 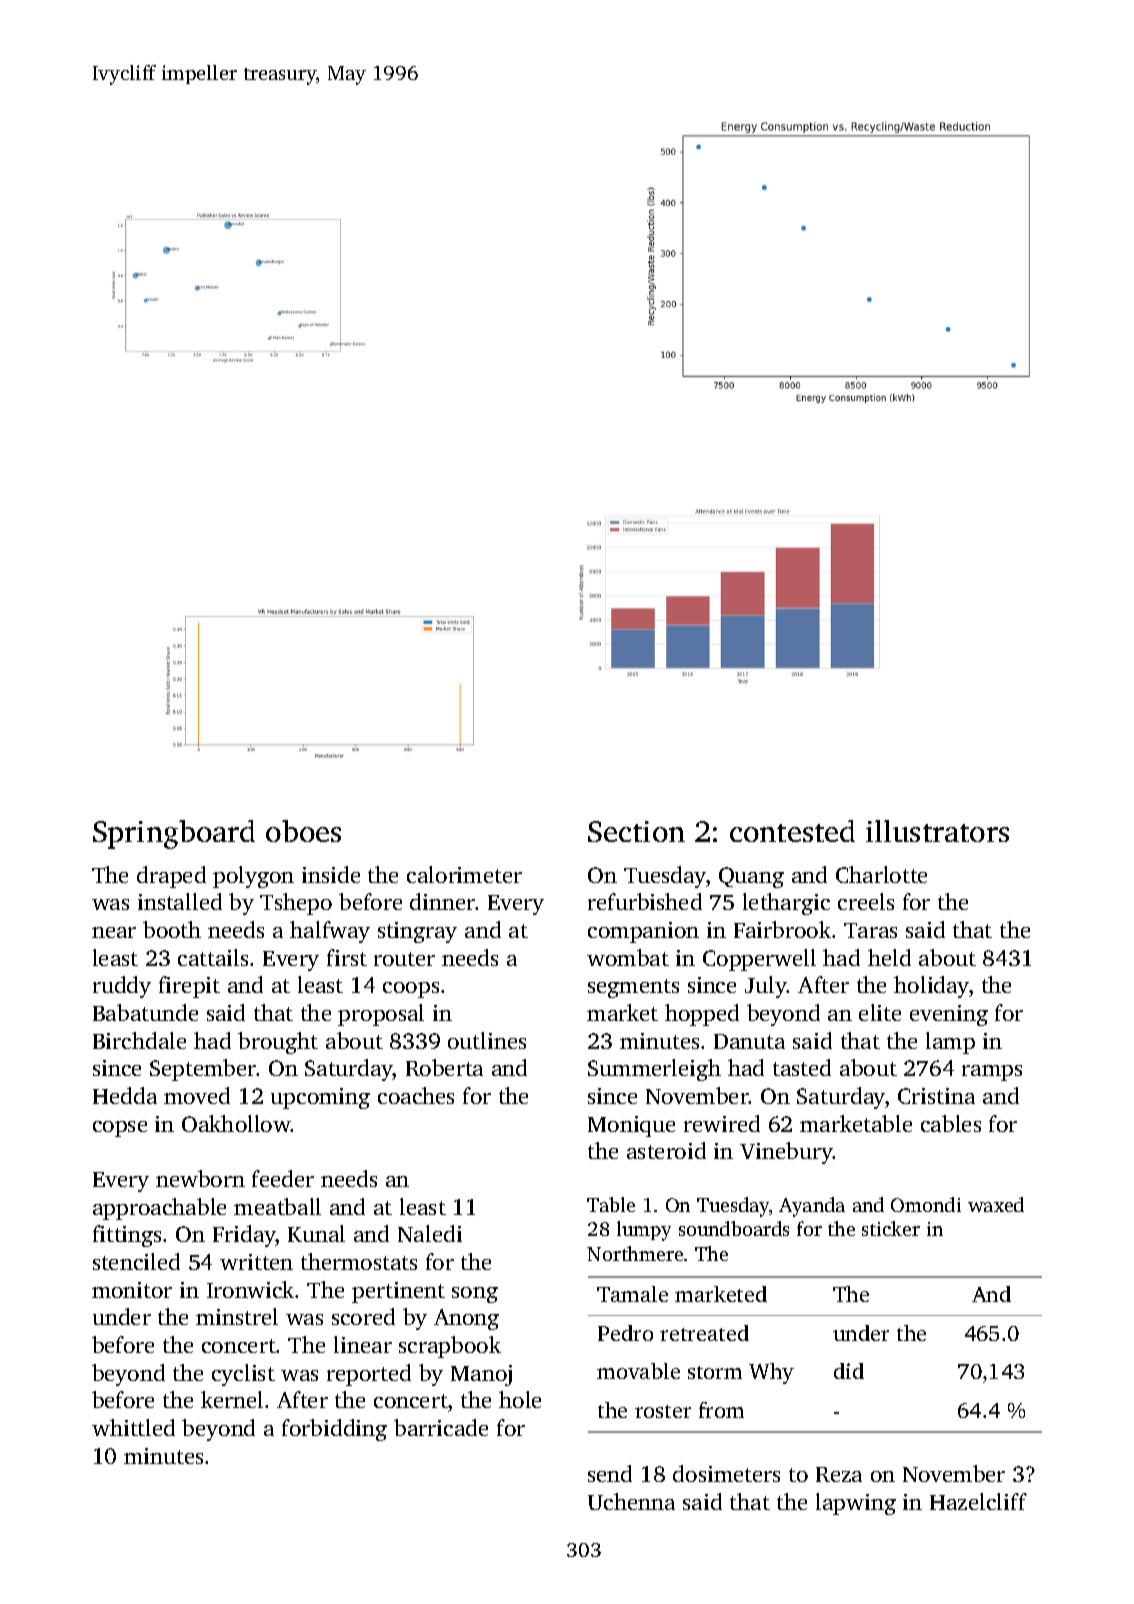 I want to click on Birchdale, so click(x=139, y=1040).
